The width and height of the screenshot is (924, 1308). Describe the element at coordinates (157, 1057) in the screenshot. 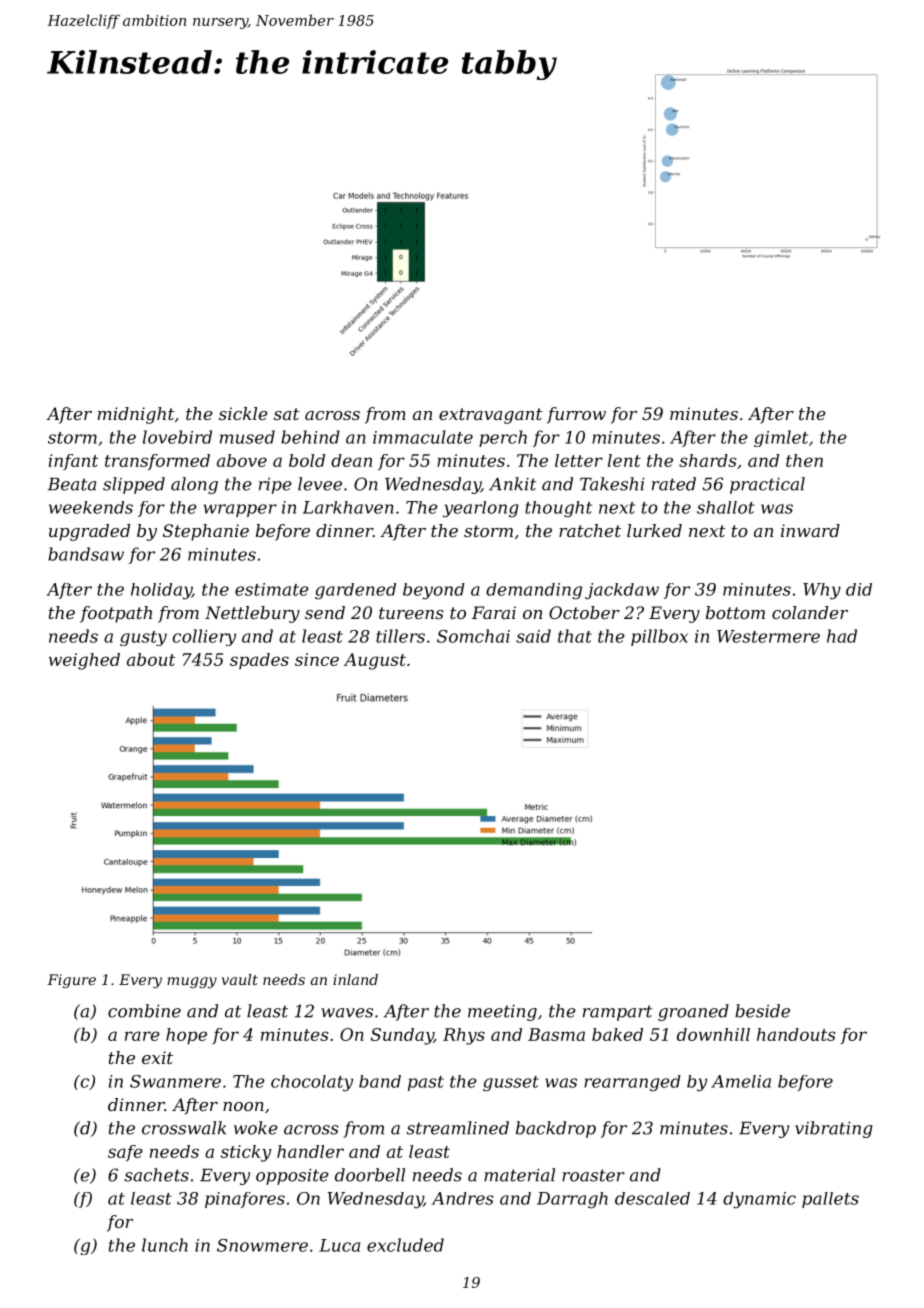

I see `exit` at that location.
